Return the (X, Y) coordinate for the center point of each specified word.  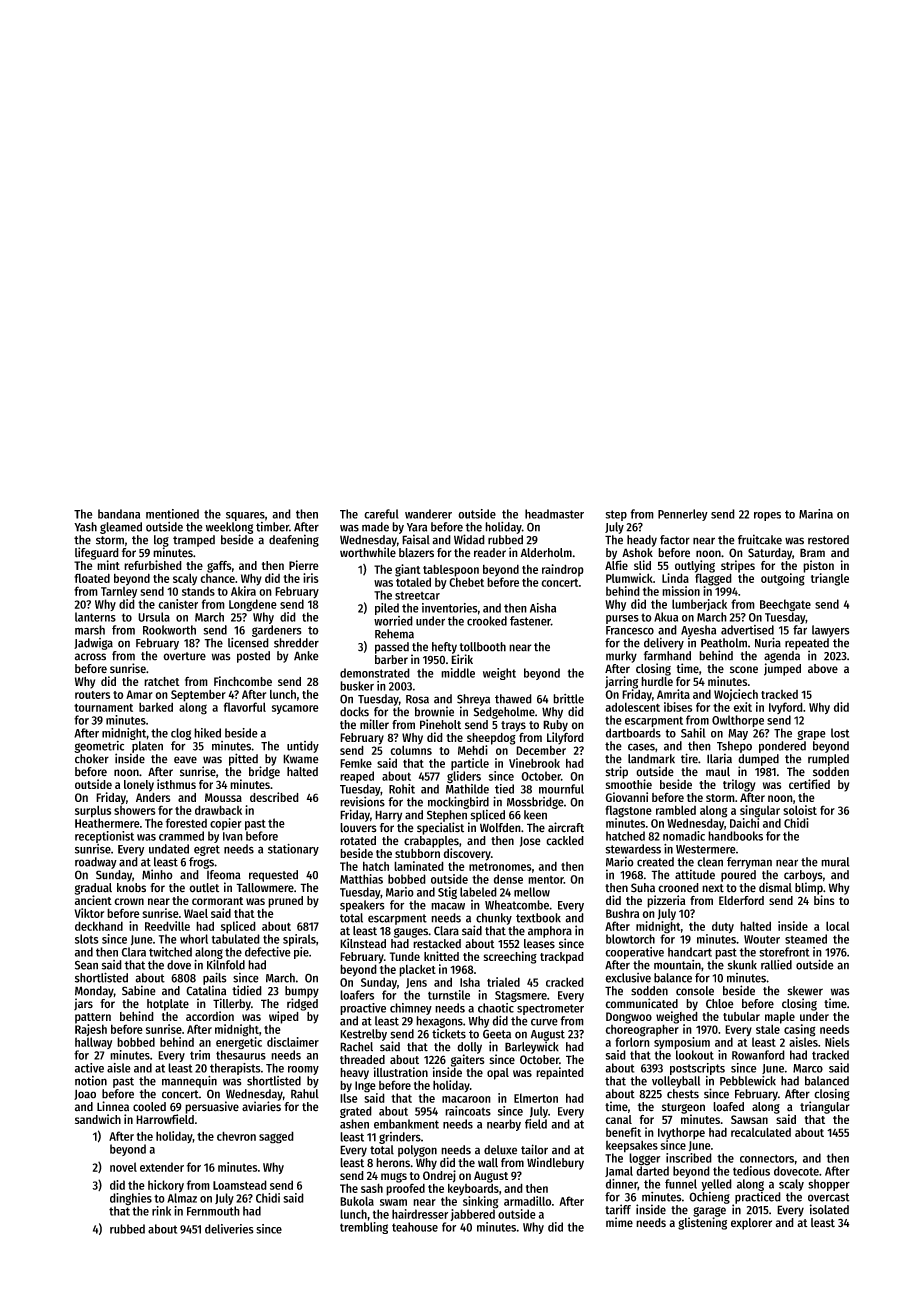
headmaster (554, 514)
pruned (285, 902)
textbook (538, 918)
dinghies (131, 1199)
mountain (677, 965)
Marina (816, 514)
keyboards (473, 1190)
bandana (119, 514)
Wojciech (736, 695)
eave (185, 760)
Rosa (417, 699)
